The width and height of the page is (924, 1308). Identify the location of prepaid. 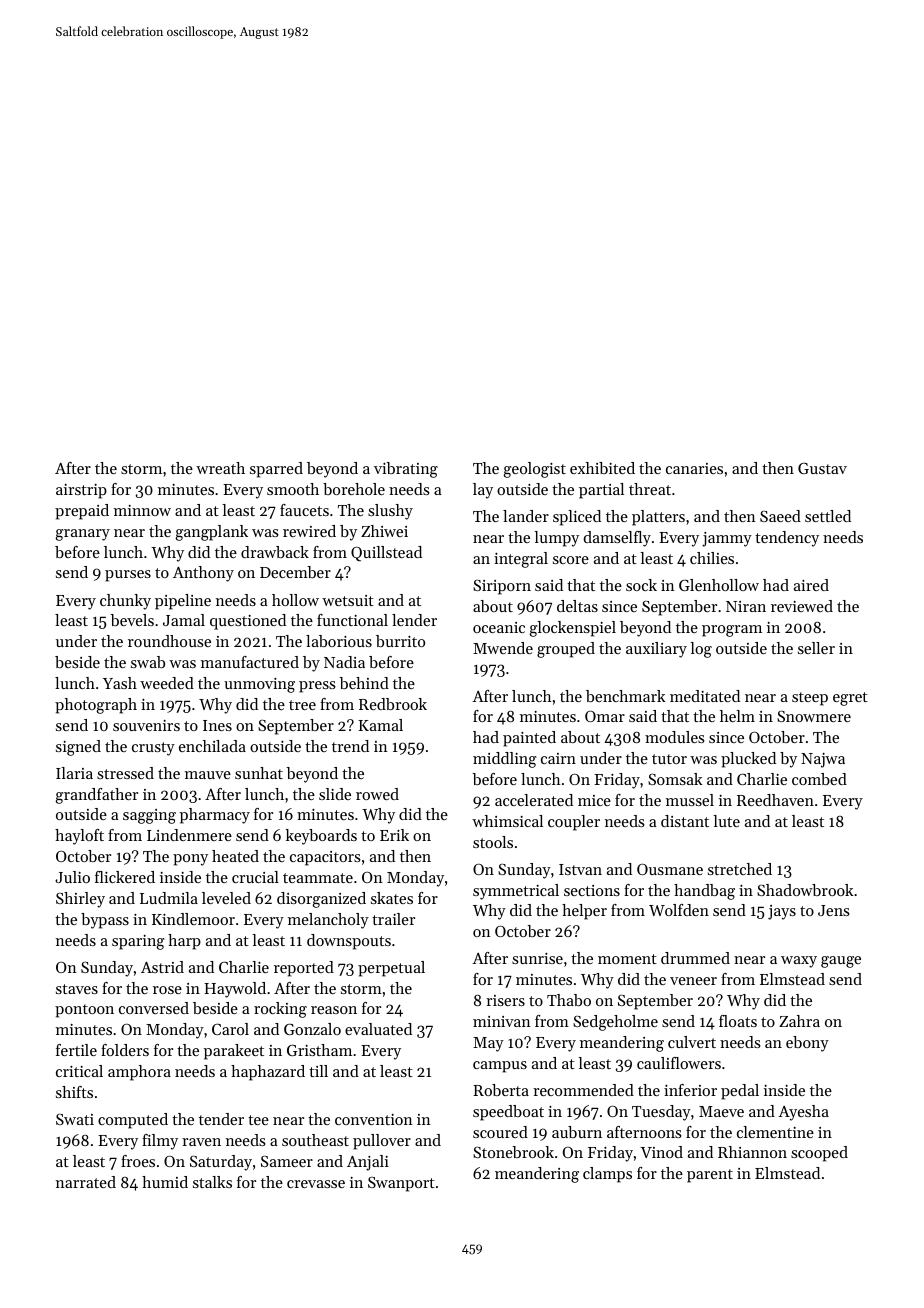
(82, 512).
